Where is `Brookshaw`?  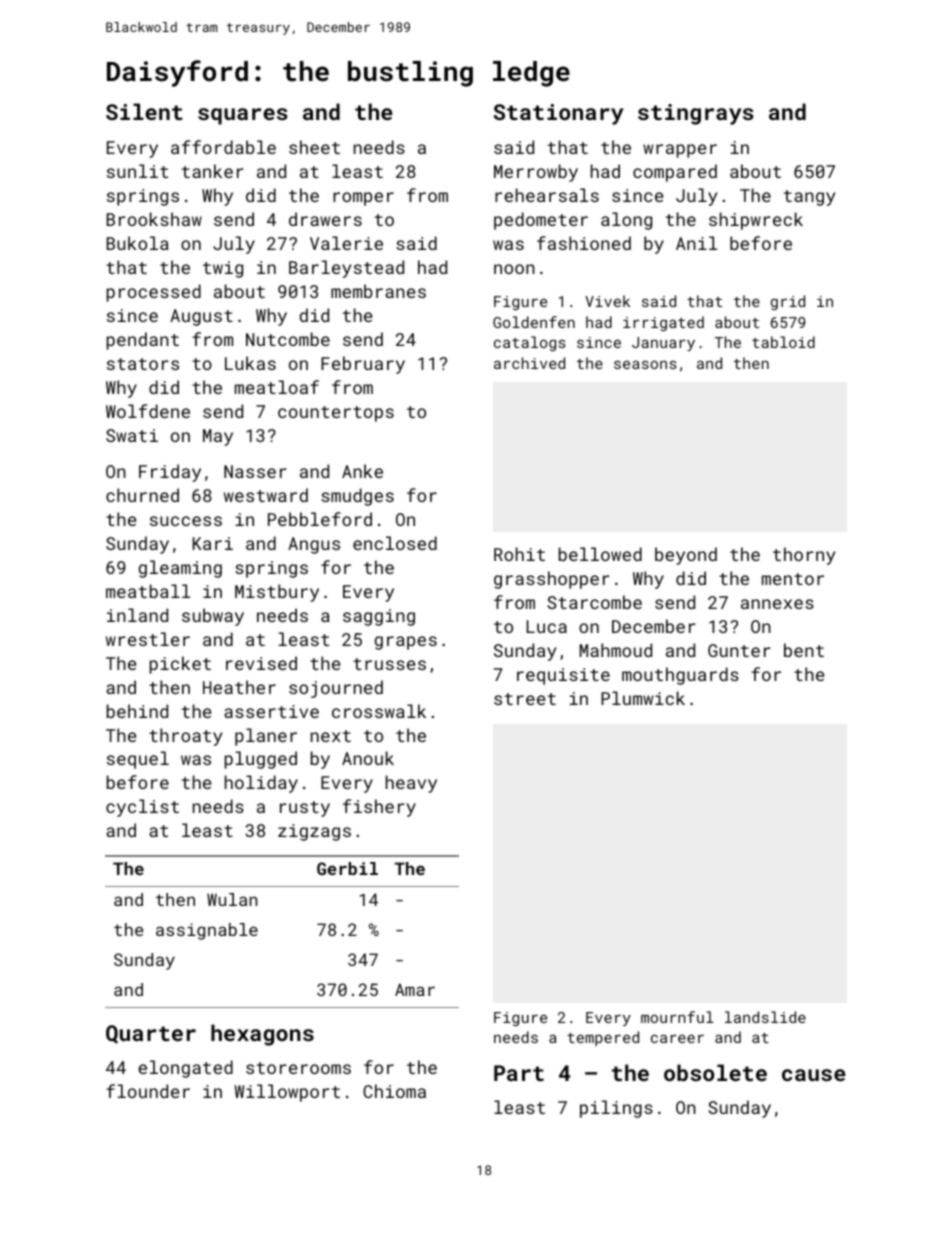
Brookshaw is located at coordinates (154, 219).
